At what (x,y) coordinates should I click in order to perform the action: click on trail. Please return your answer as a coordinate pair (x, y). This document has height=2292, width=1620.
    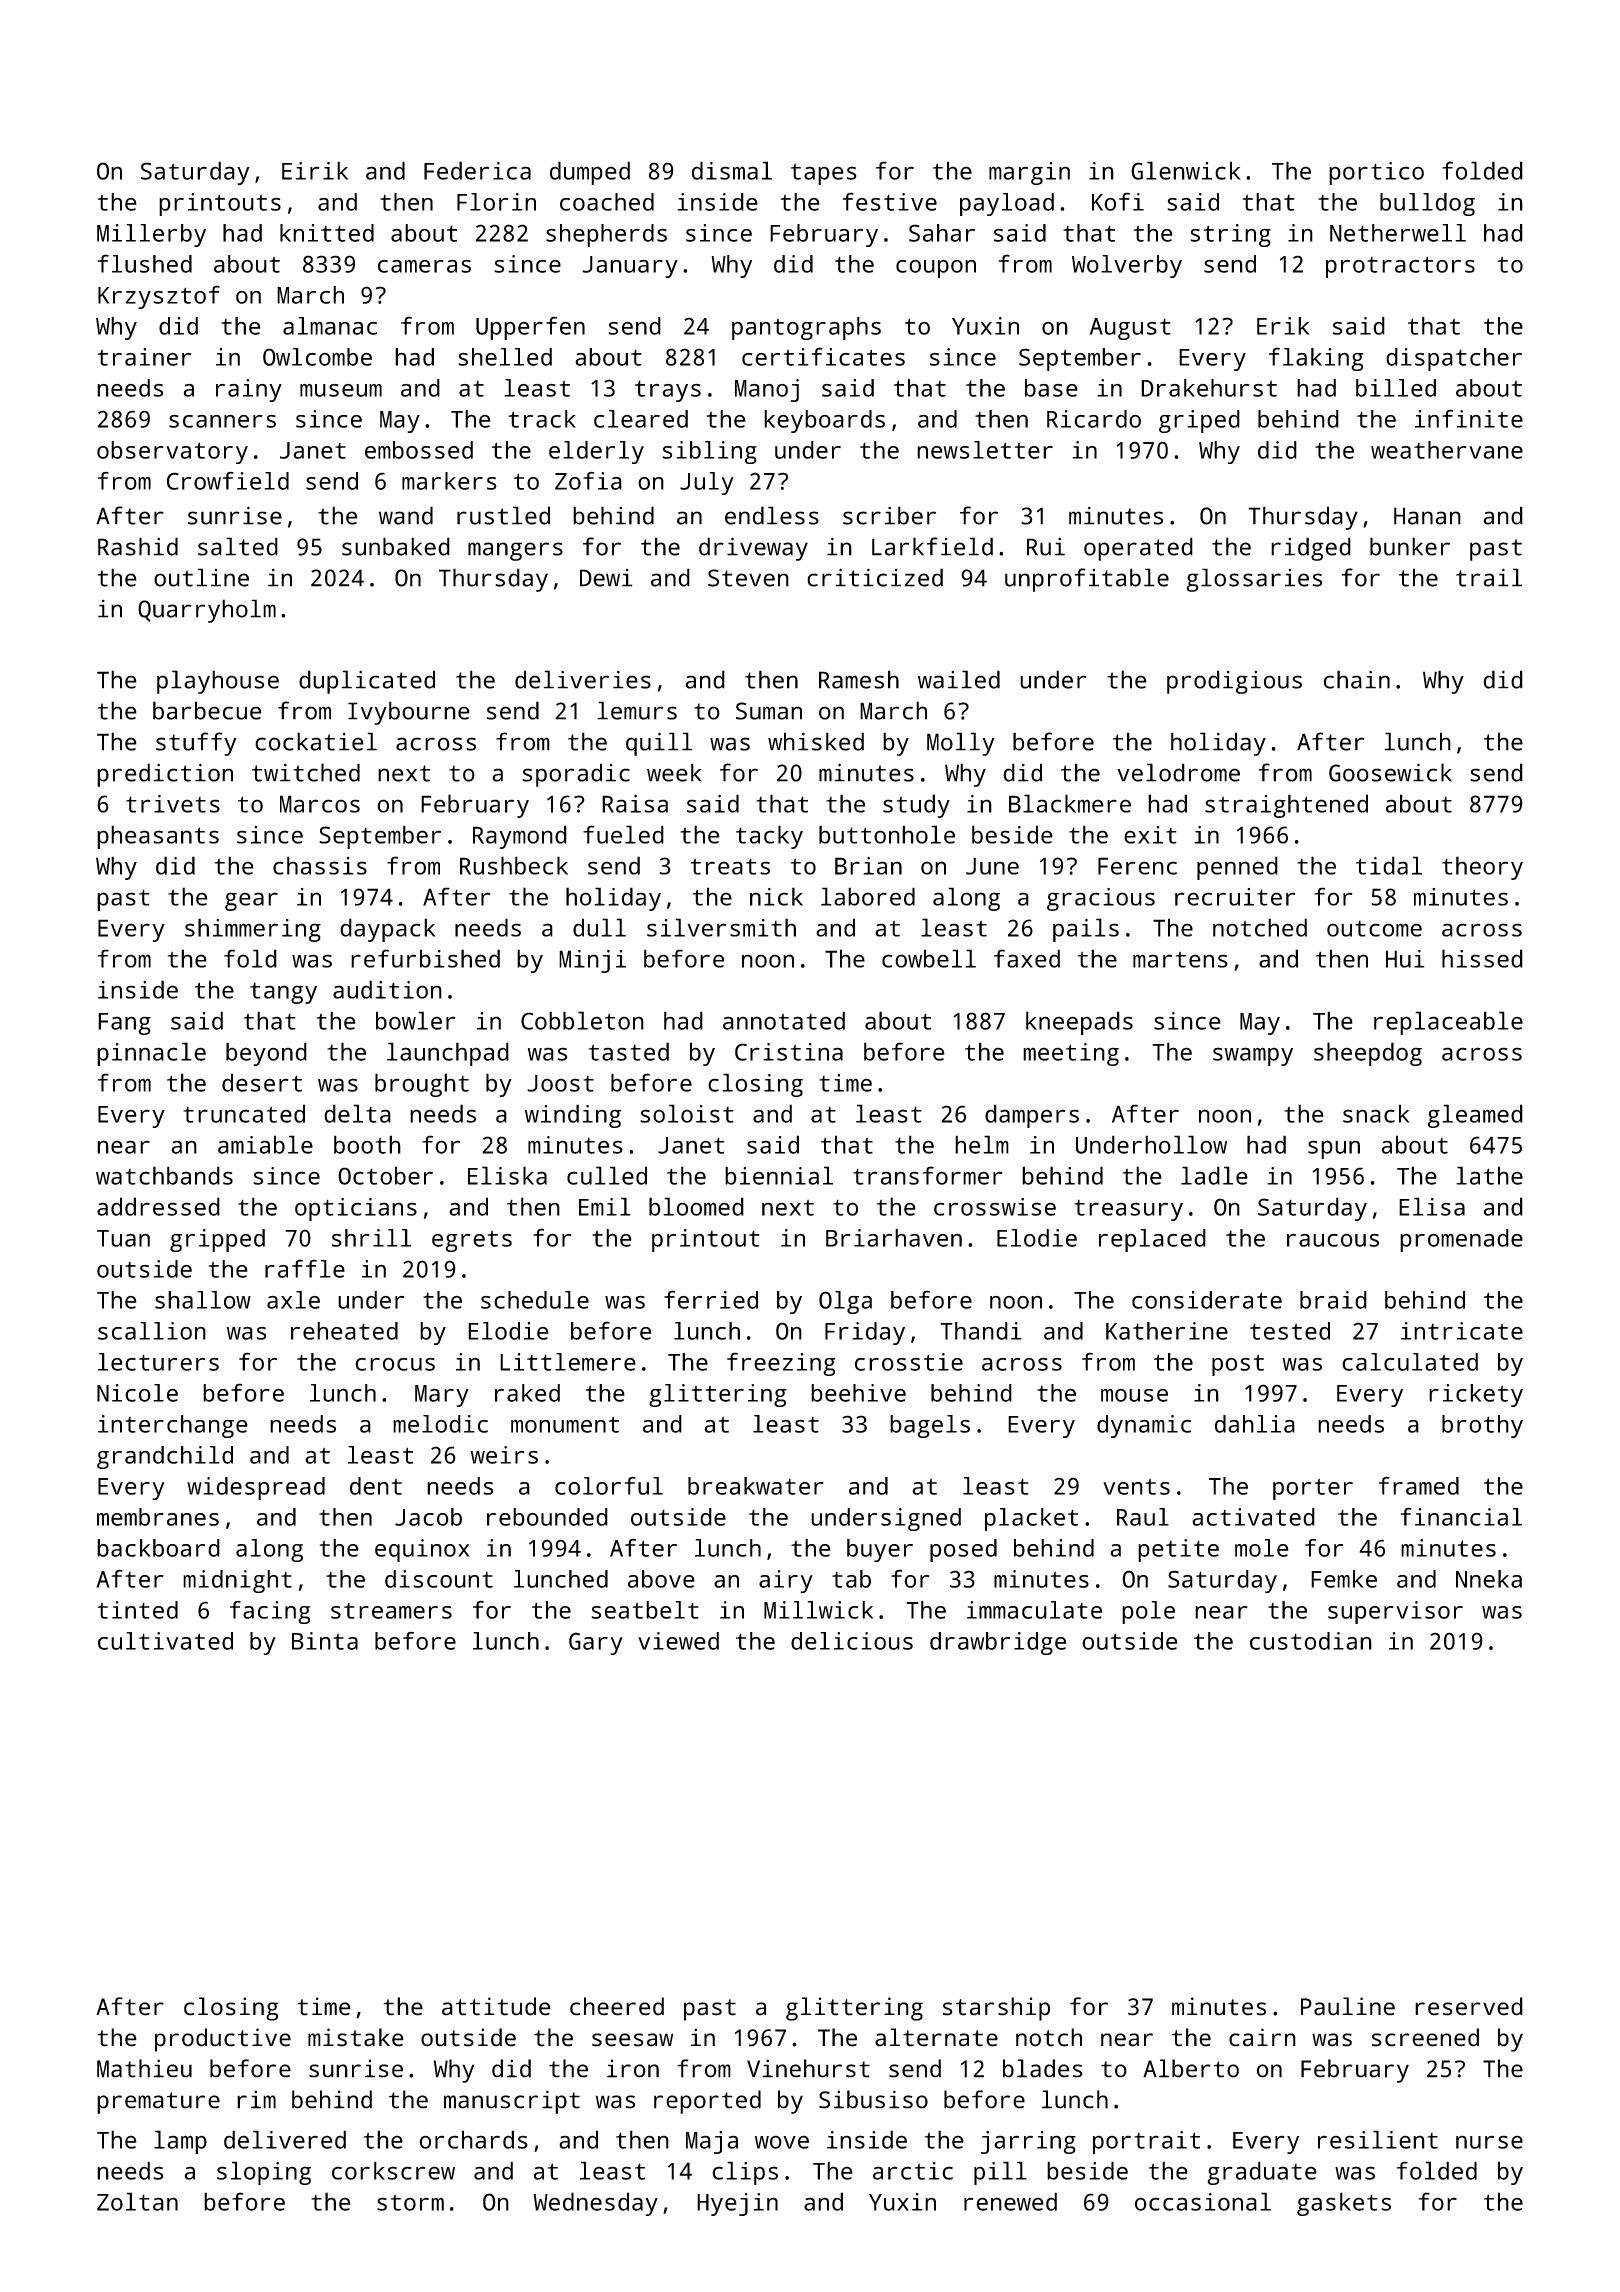
    Looking at the image, I should click on (1489, 577).
